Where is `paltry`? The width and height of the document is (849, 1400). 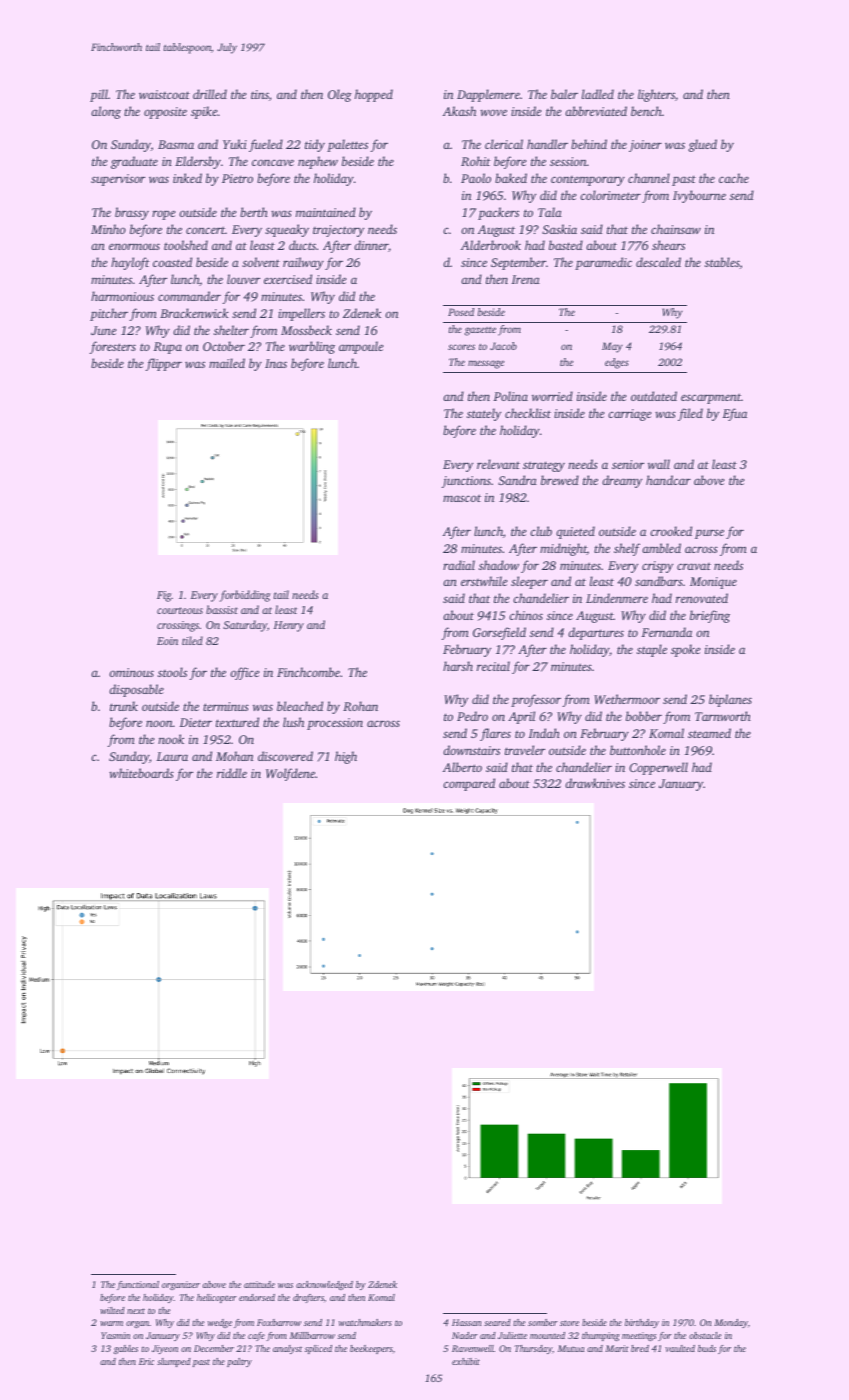 paltry is located at coordinates (239, 1362).
